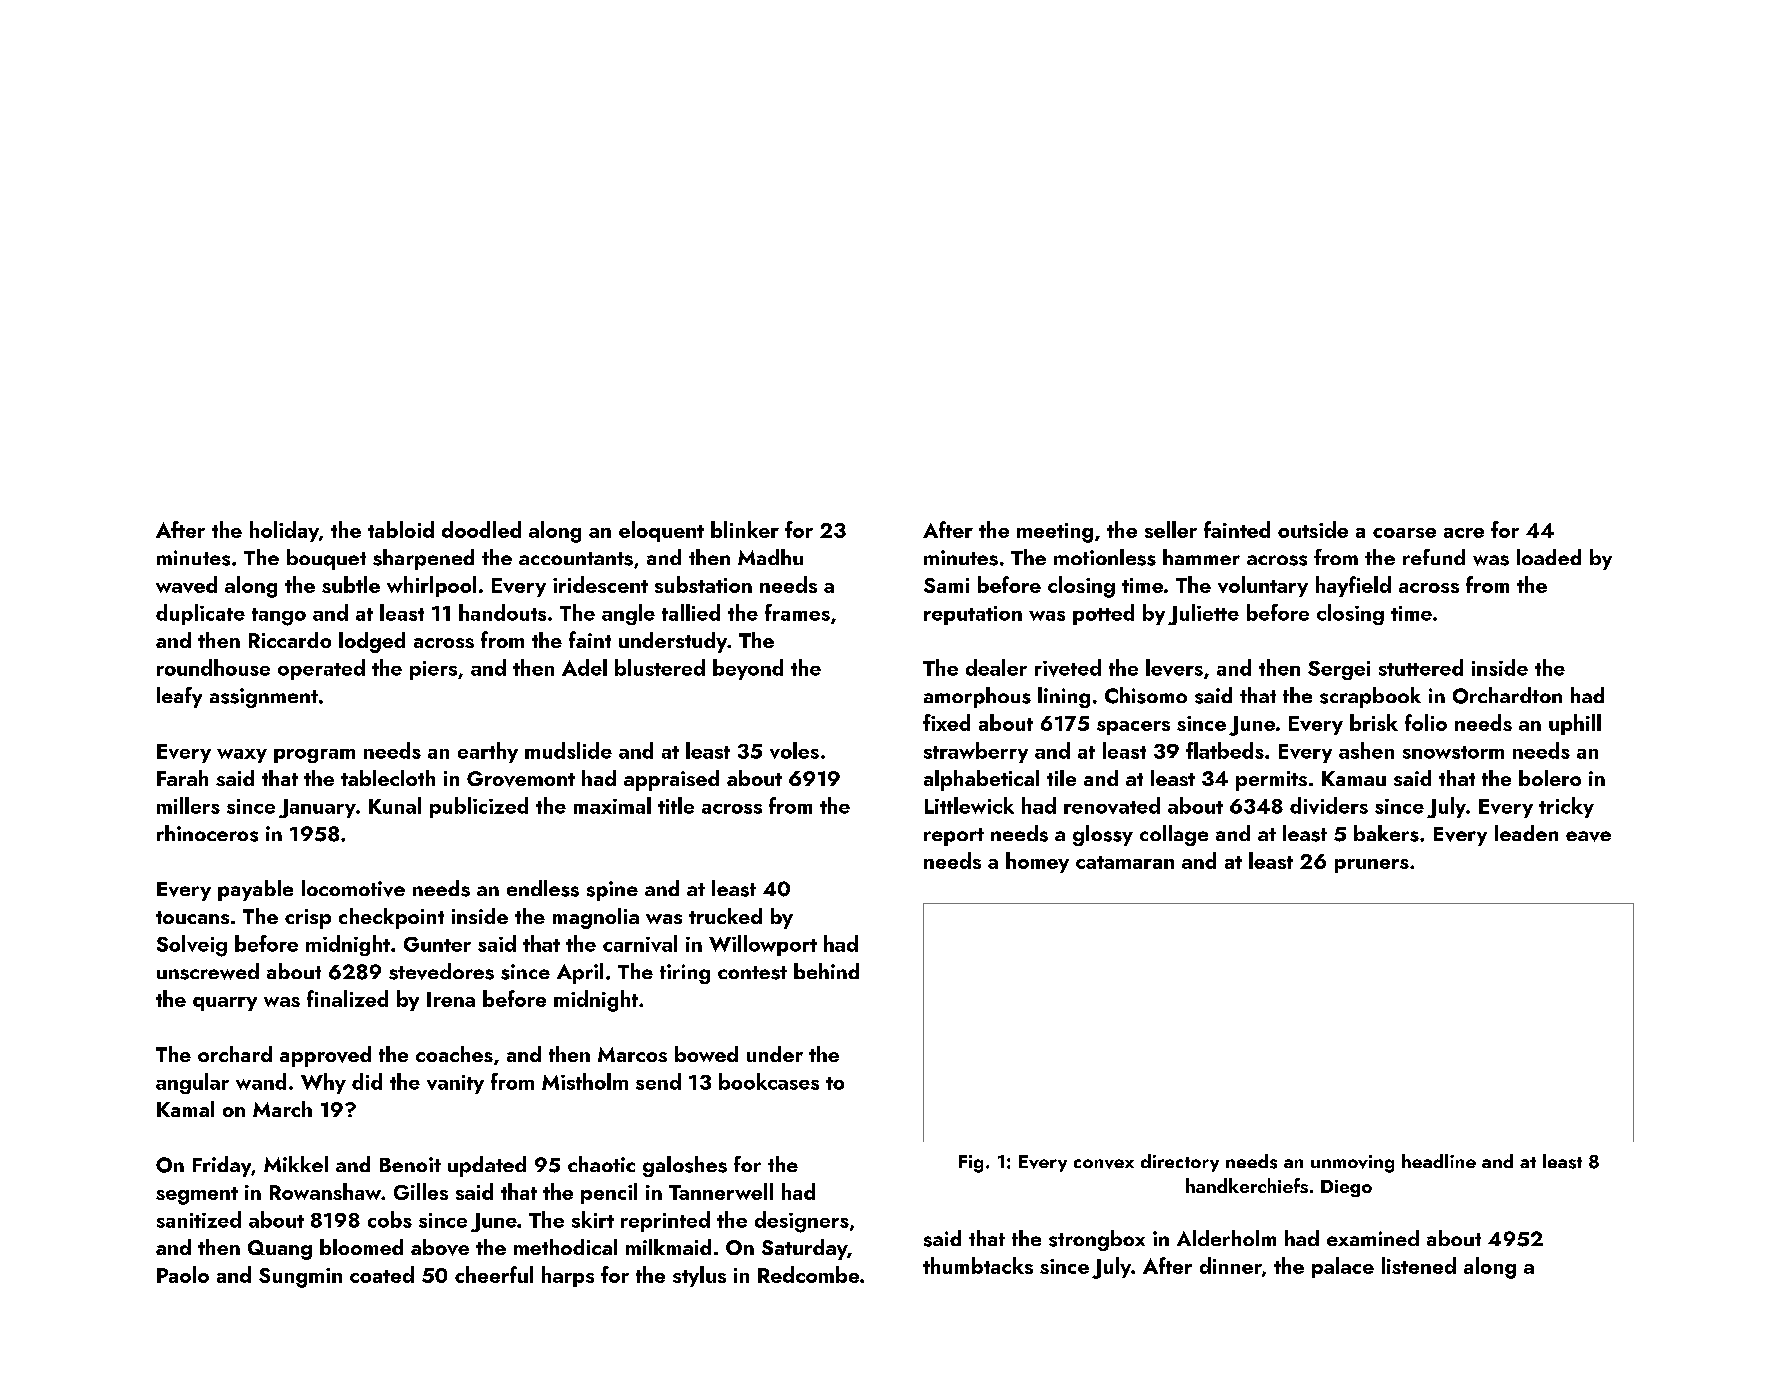 The height and width of the screenshot is (1383, 1790). Describe the element at coordinates (326, 559) in the screenshot. I see `bouquet` at that location.
